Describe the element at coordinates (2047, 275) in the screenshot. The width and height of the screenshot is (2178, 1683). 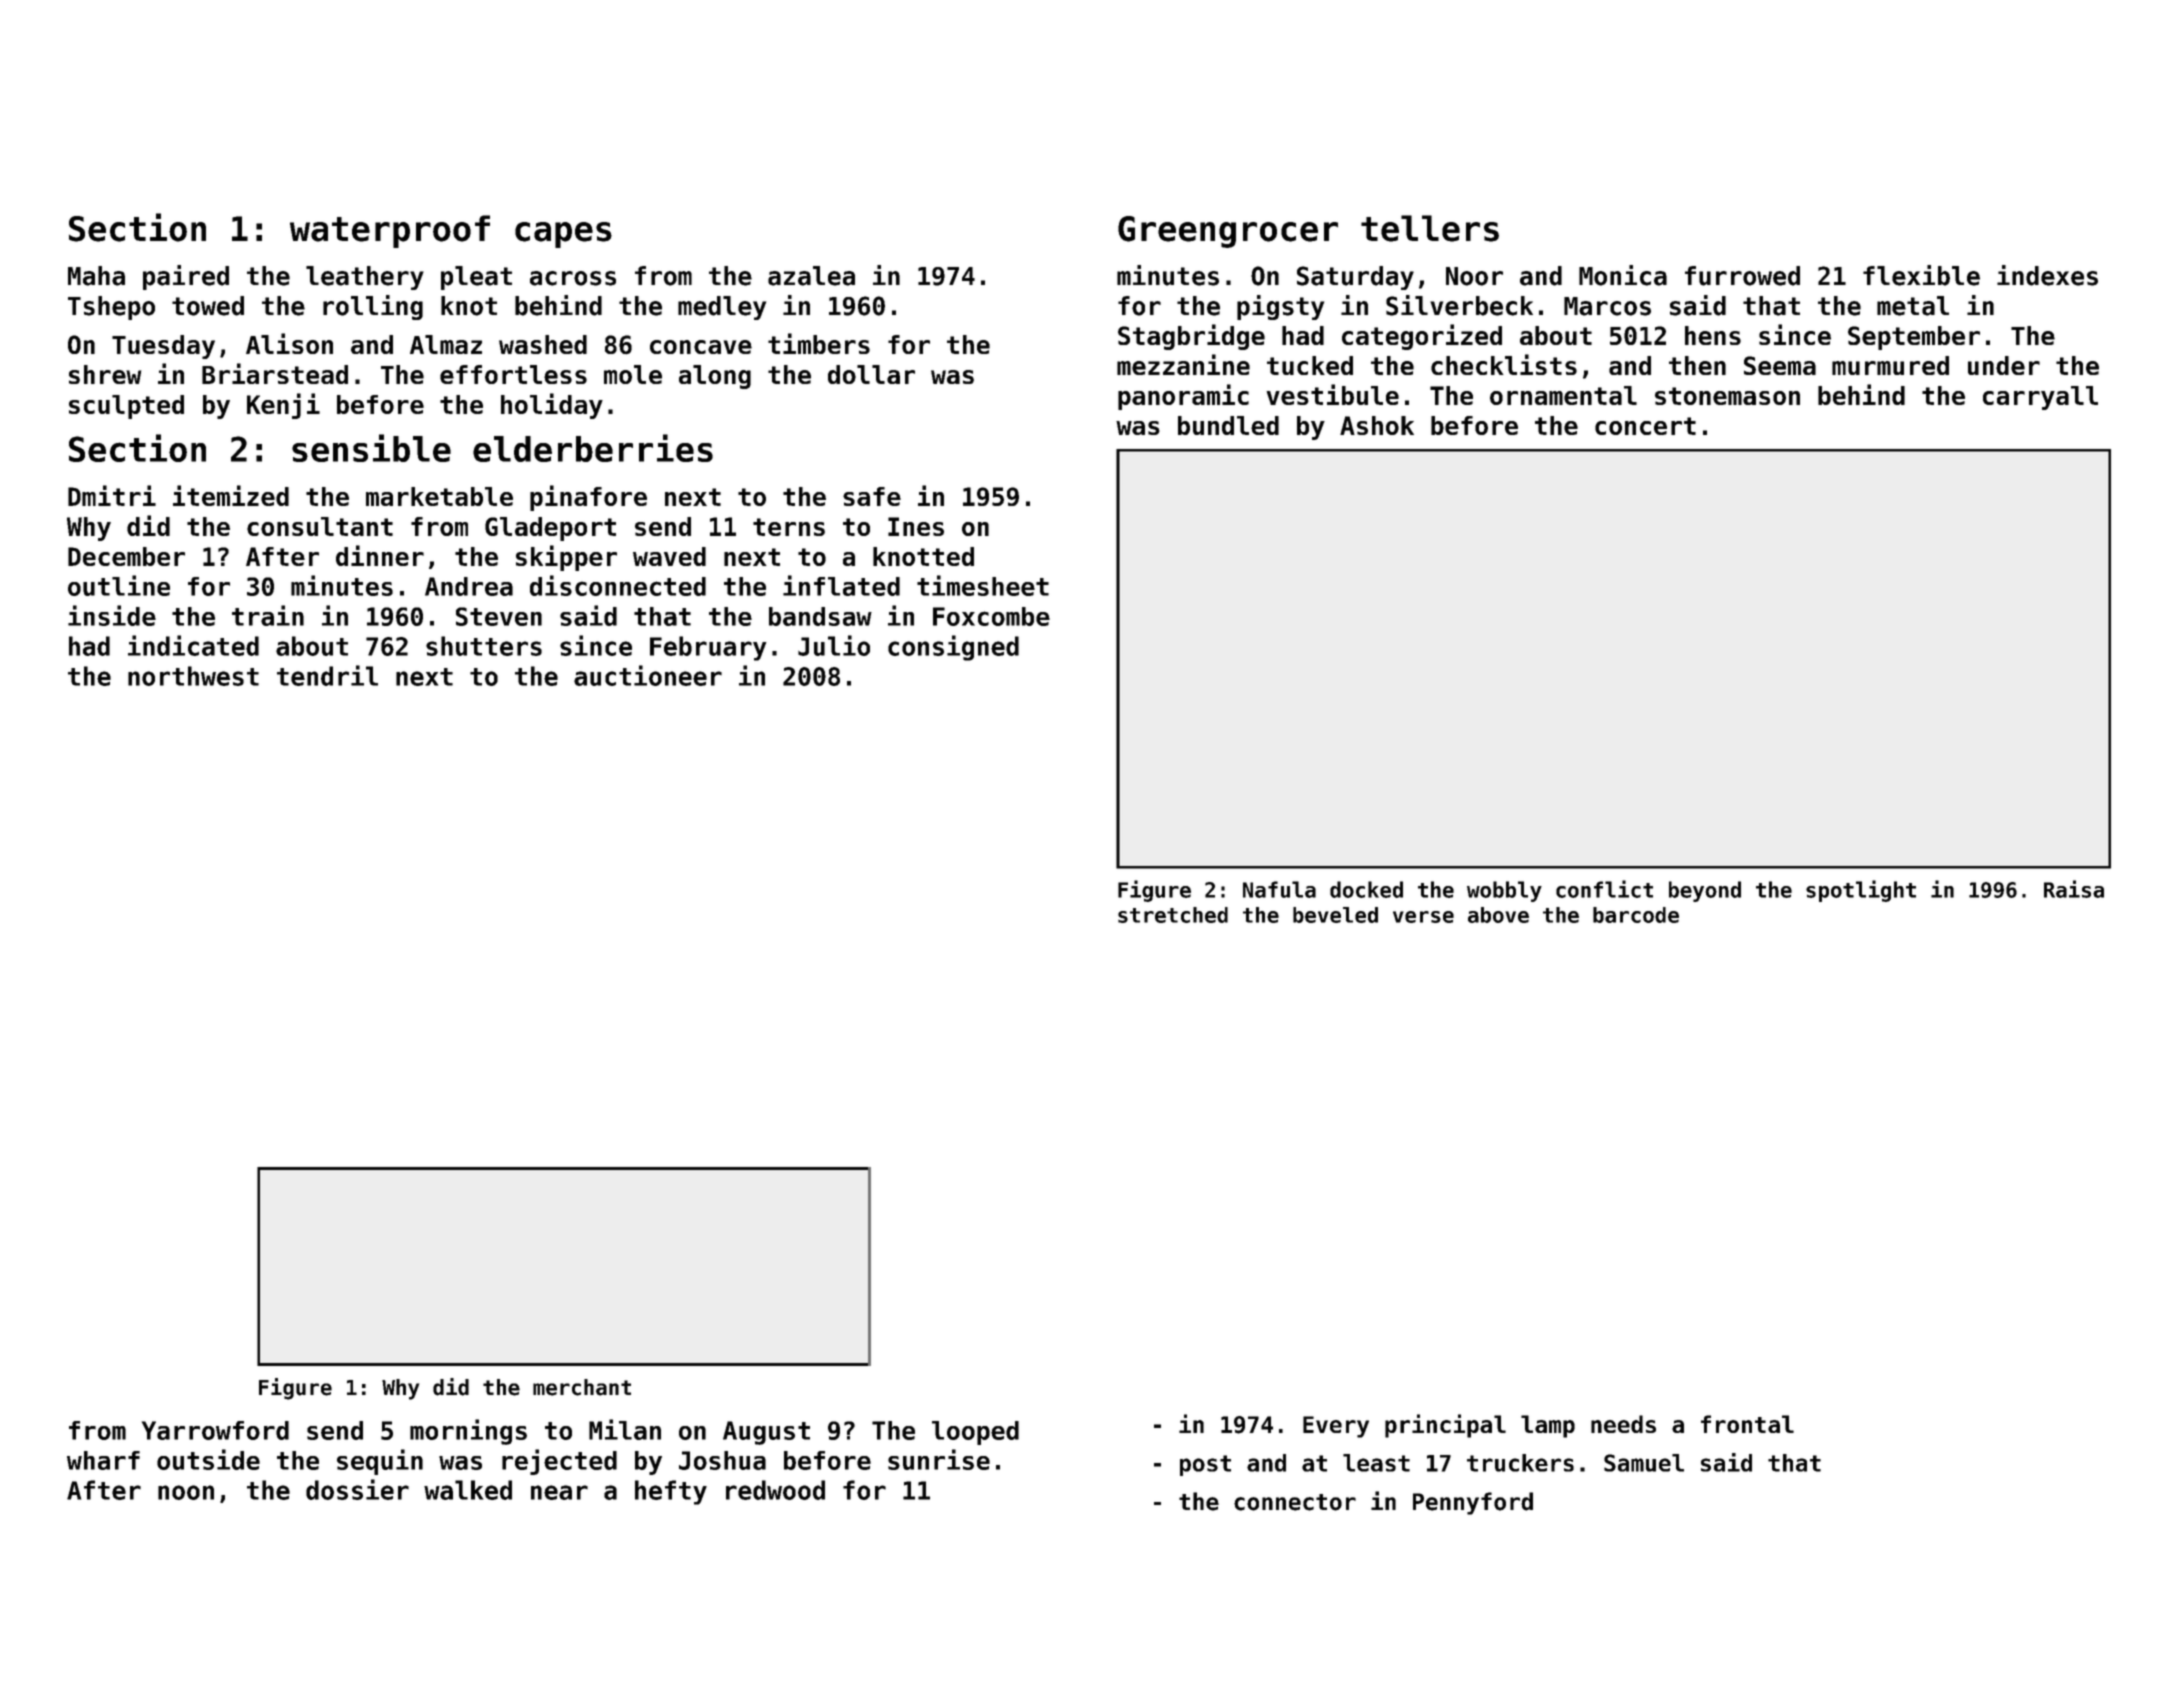
I see `indexes` at that location.
